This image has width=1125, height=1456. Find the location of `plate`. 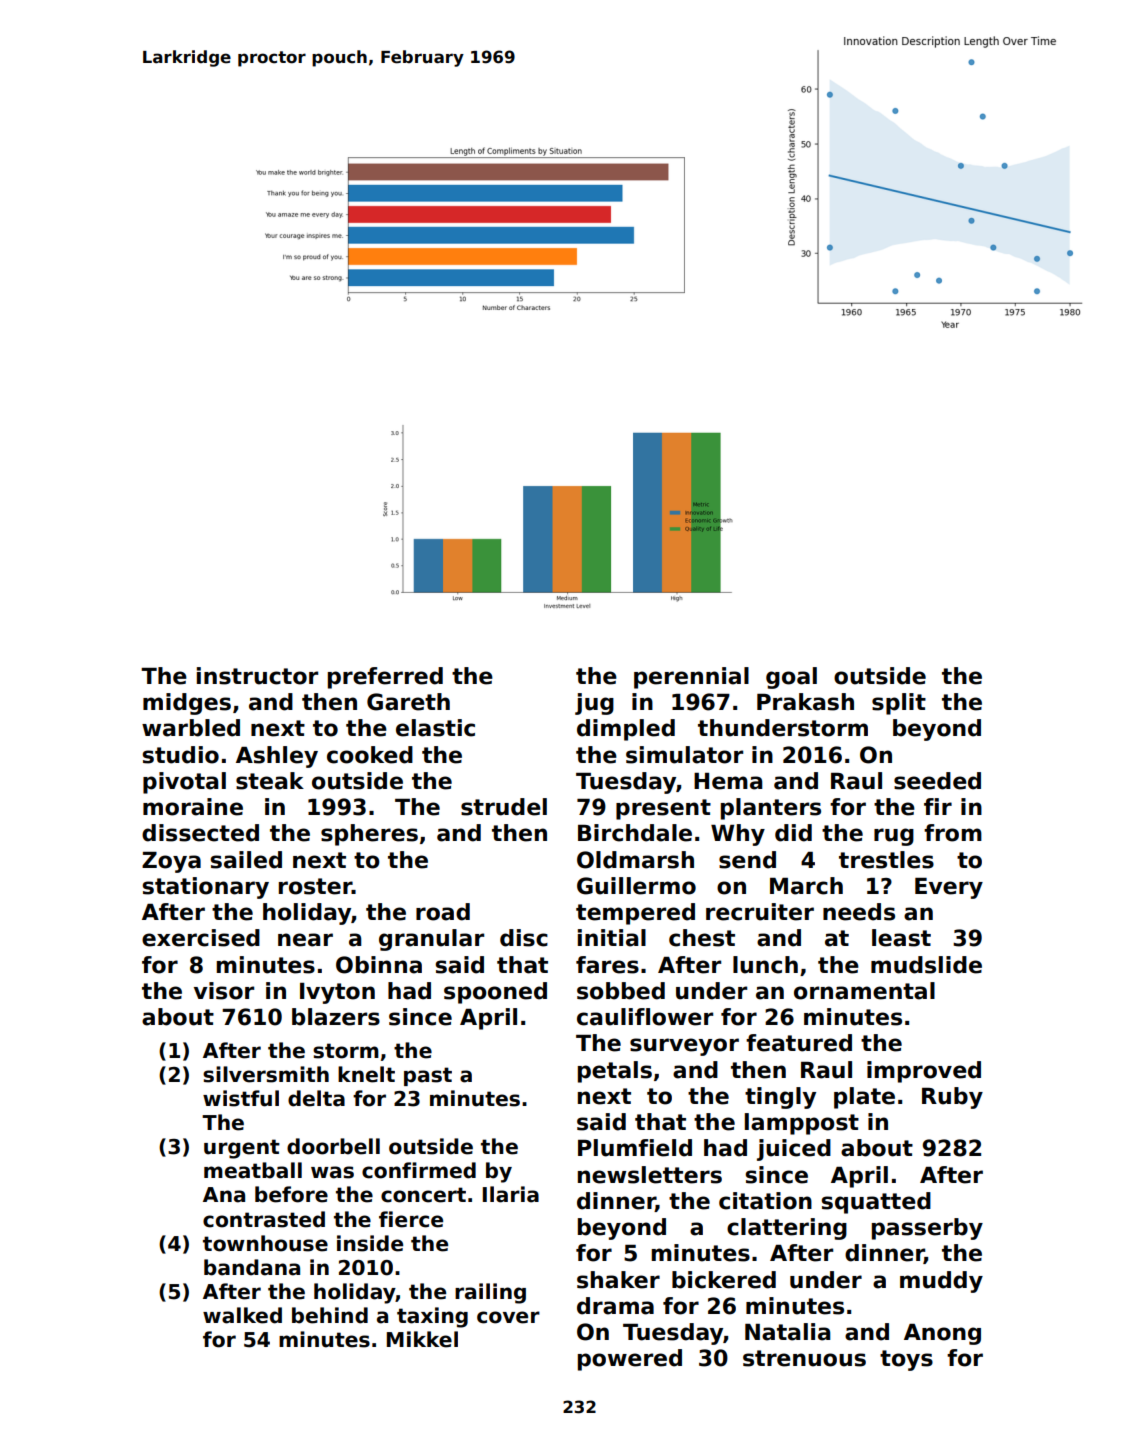

plate is located at coordinates (864, 1098).
